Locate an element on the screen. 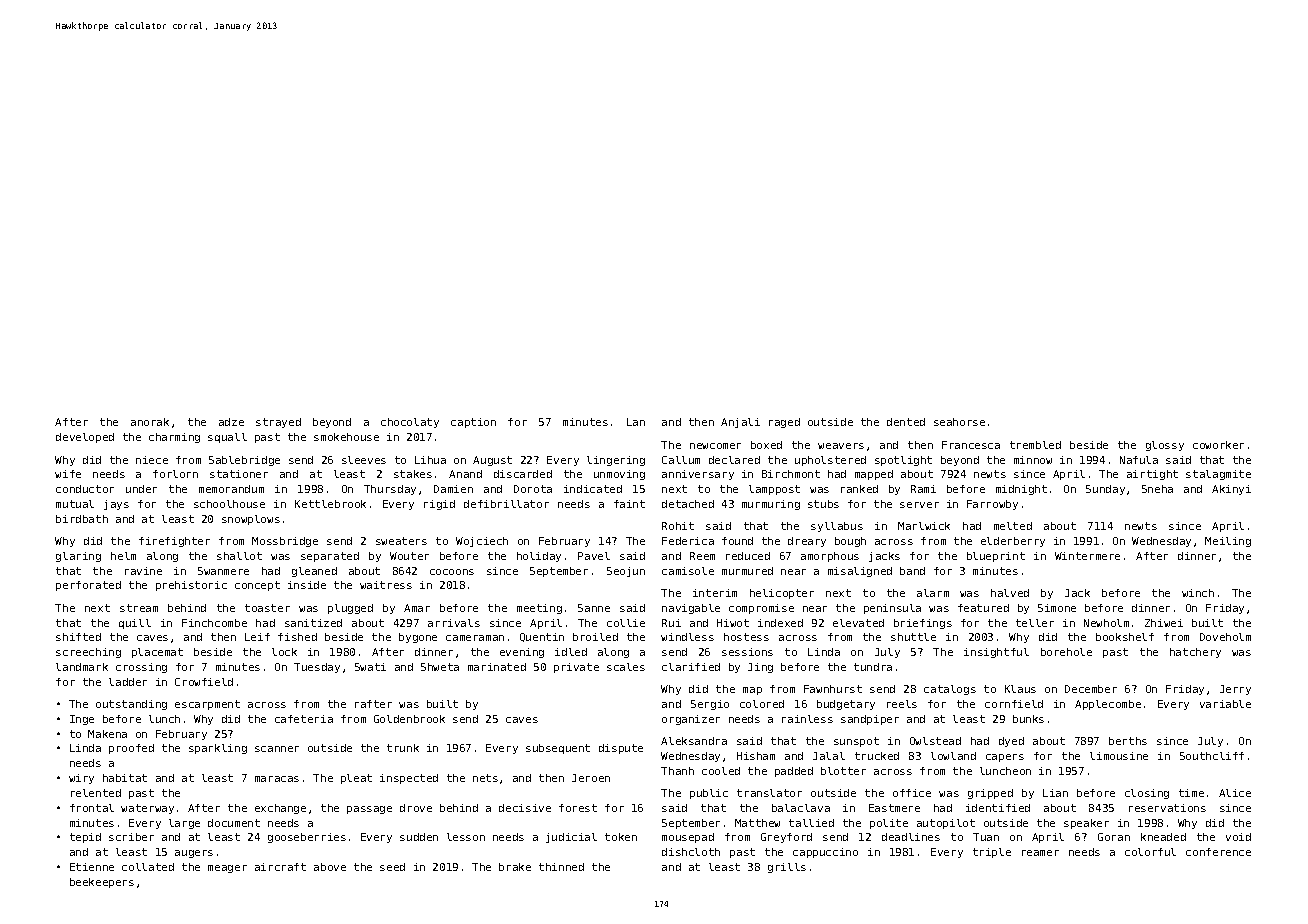 This screenshot has height=924, width=1308. Wojciech is located at coordinates (482, 542).
